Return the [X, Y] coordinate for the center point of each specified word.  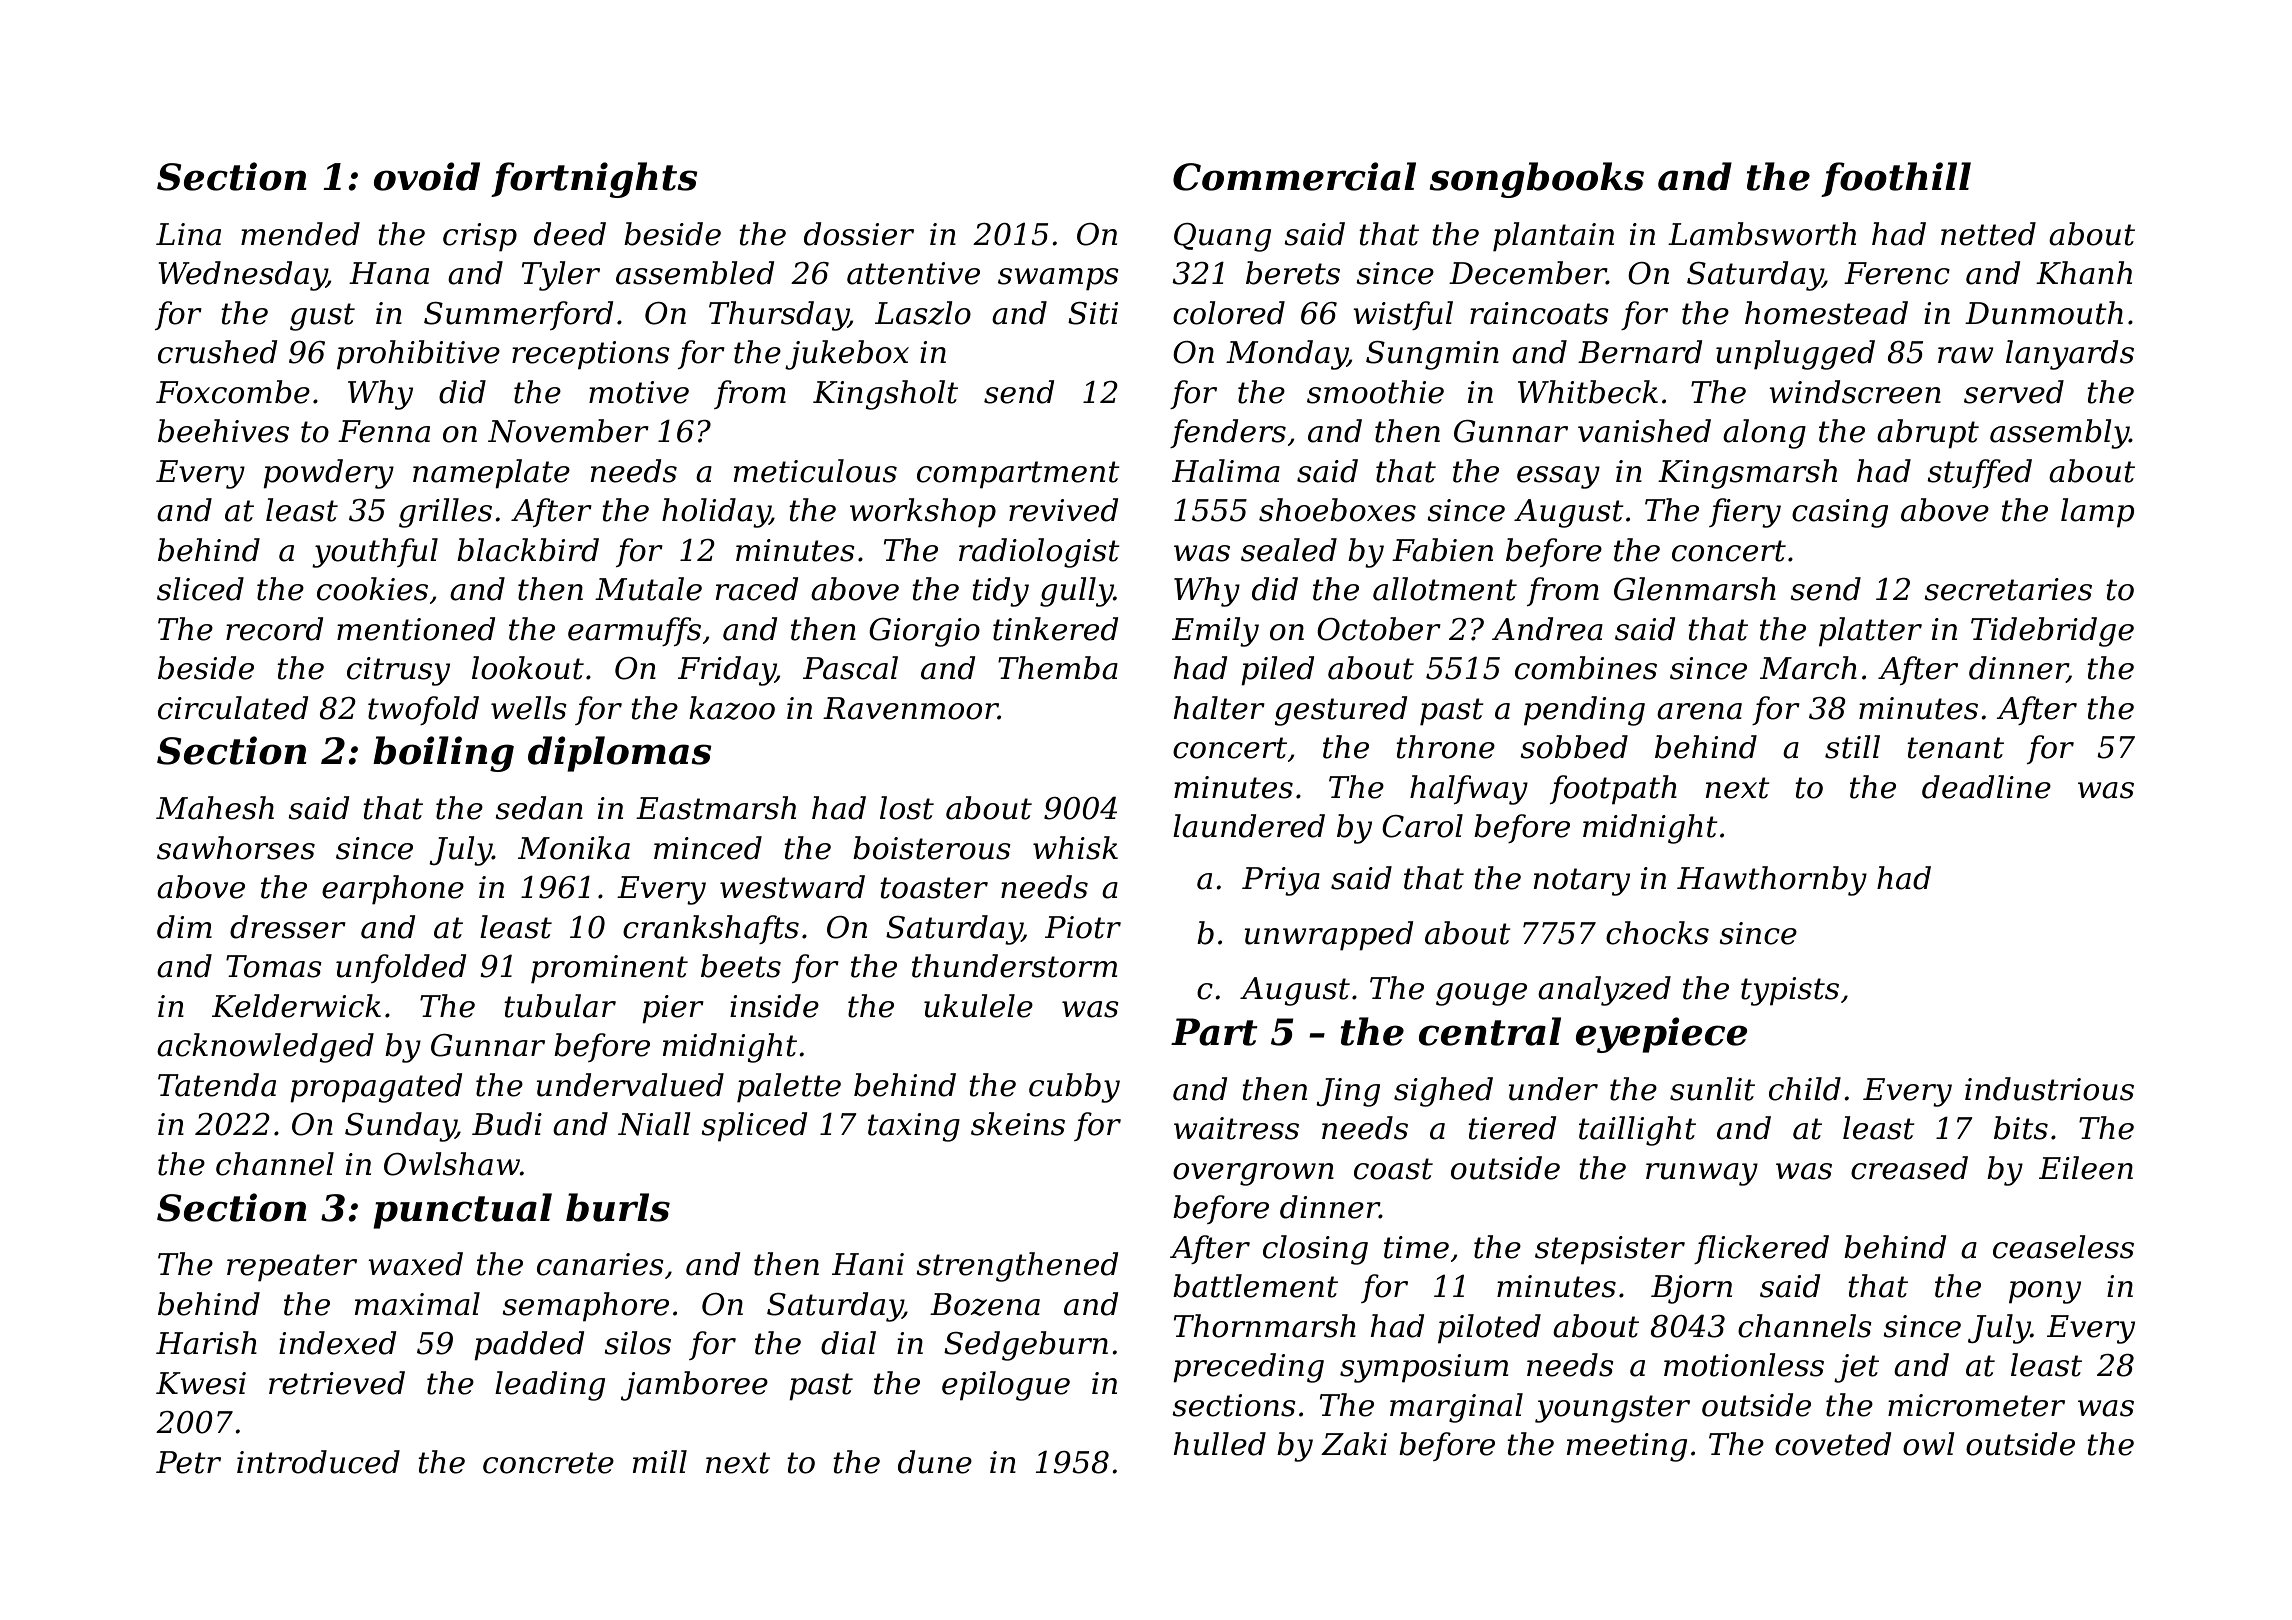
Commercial [1294, 176]
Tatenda [217, 1085]
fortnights [594, 180]
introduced [318, 1462]
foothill [1896, 179]
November [568, 431]
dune [935, 1462]
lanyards [2070, 355]
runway [1702, 1174]
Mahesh [215, 808]
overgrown [1253, 1174]
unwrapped [1328, 936]
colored [1229, 313]
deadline [1986, 787]
